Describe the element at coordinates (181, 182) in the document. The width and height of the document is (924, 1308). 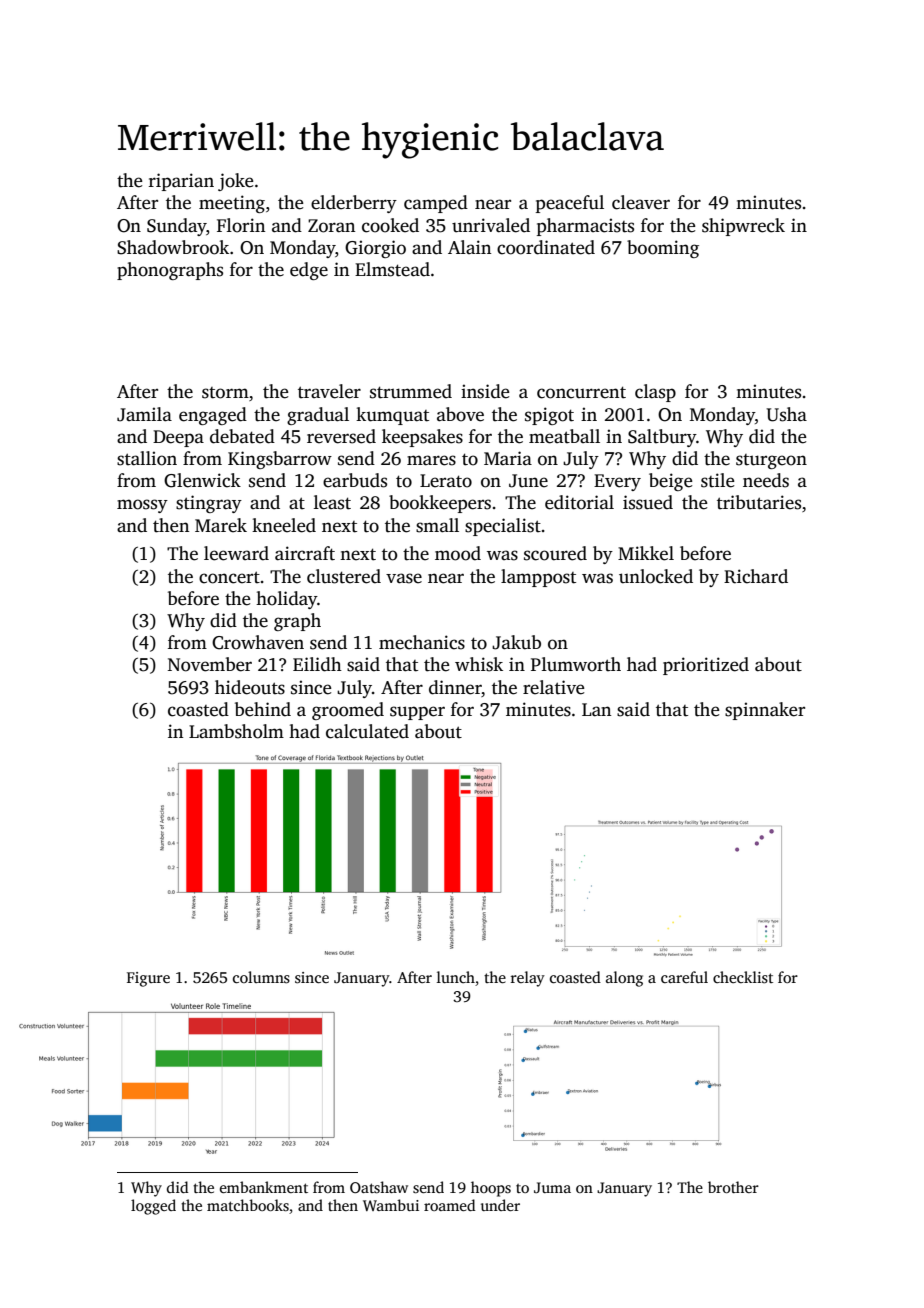
I see `riparian` at that location.
